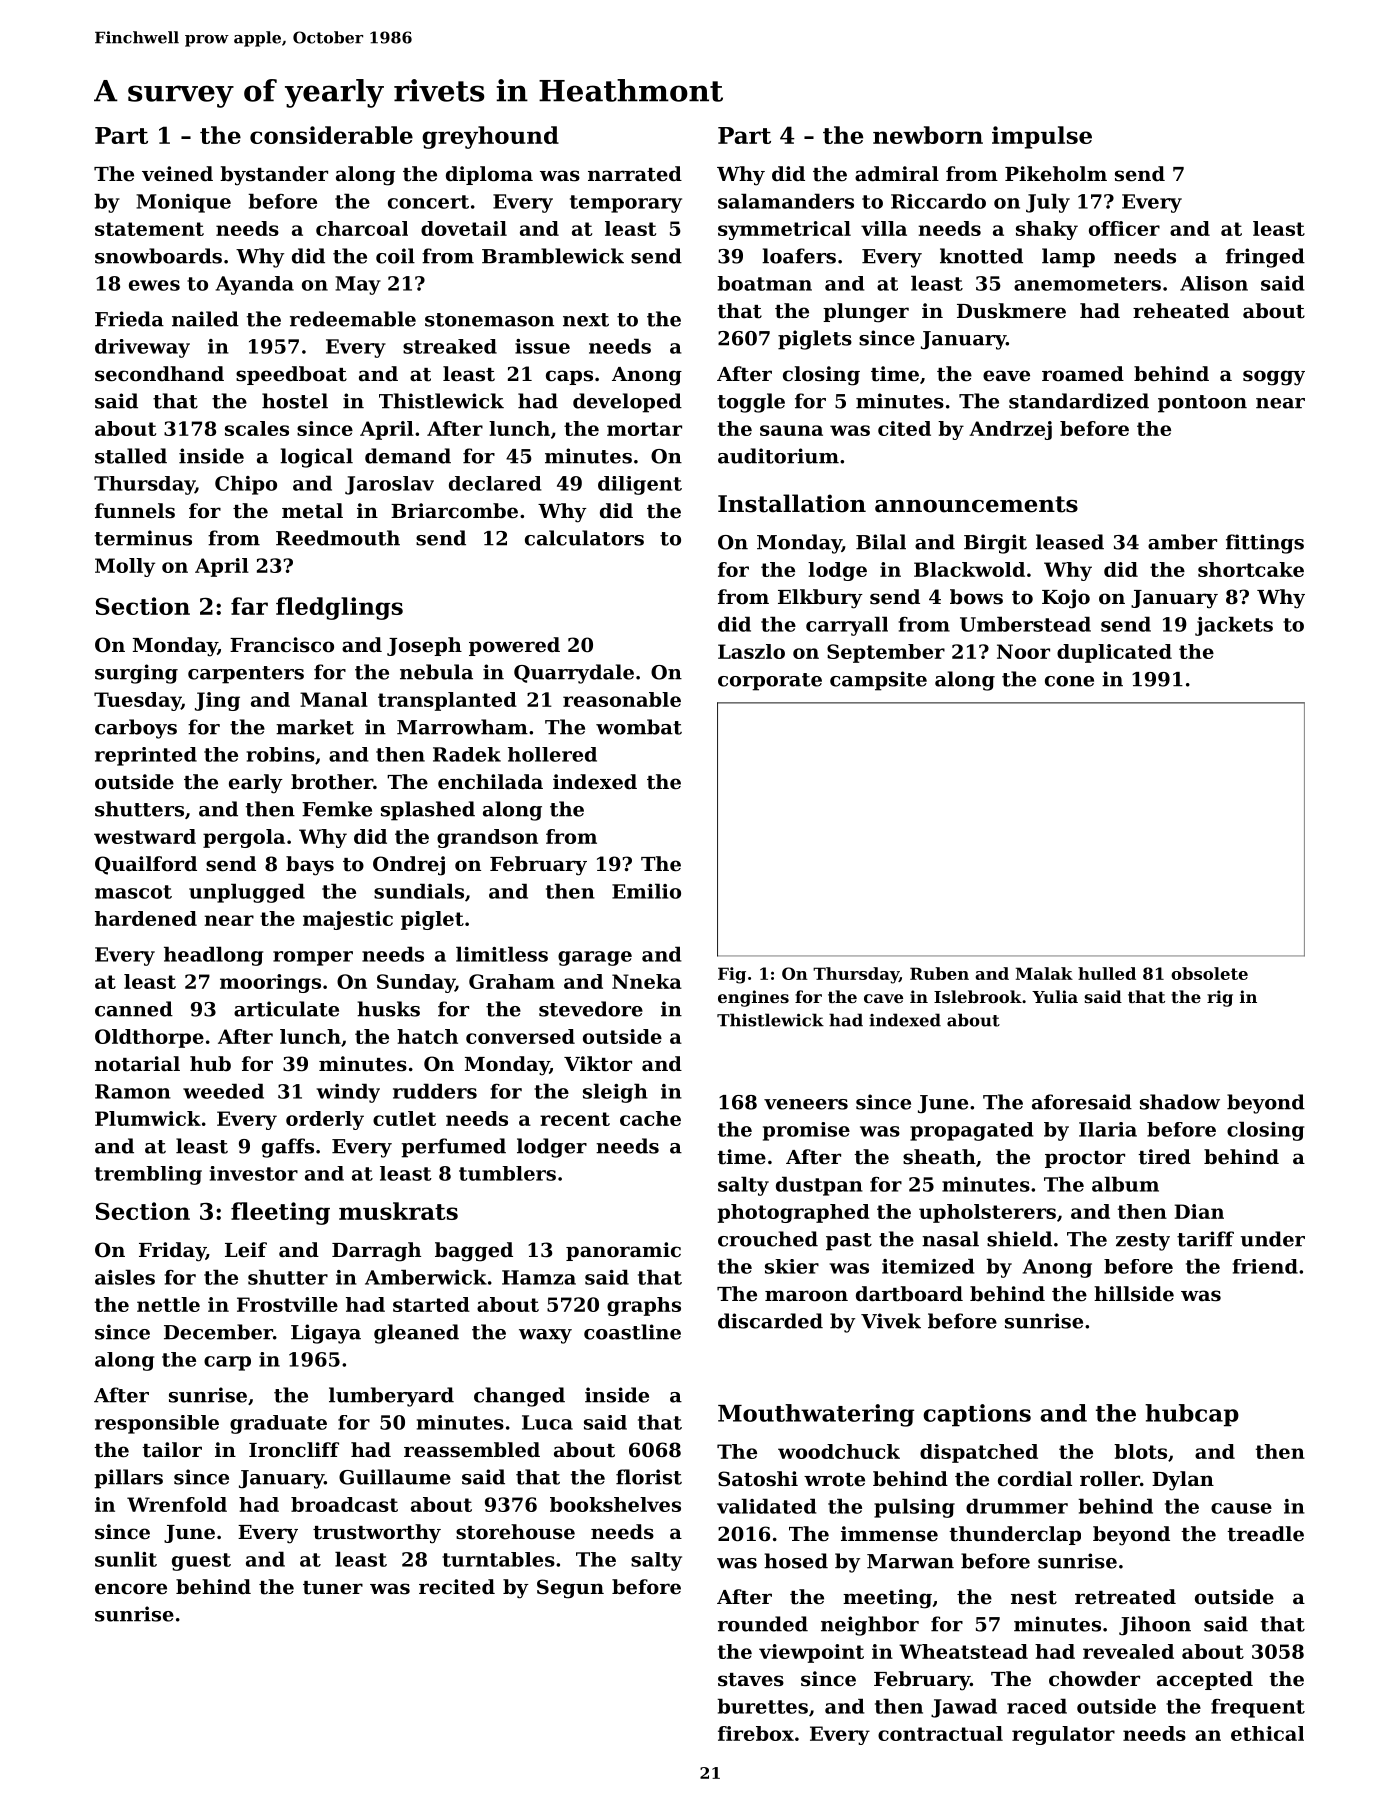 This page has height=1810, width=1399. I want to click on Bramblewick, so click(553, 256).
